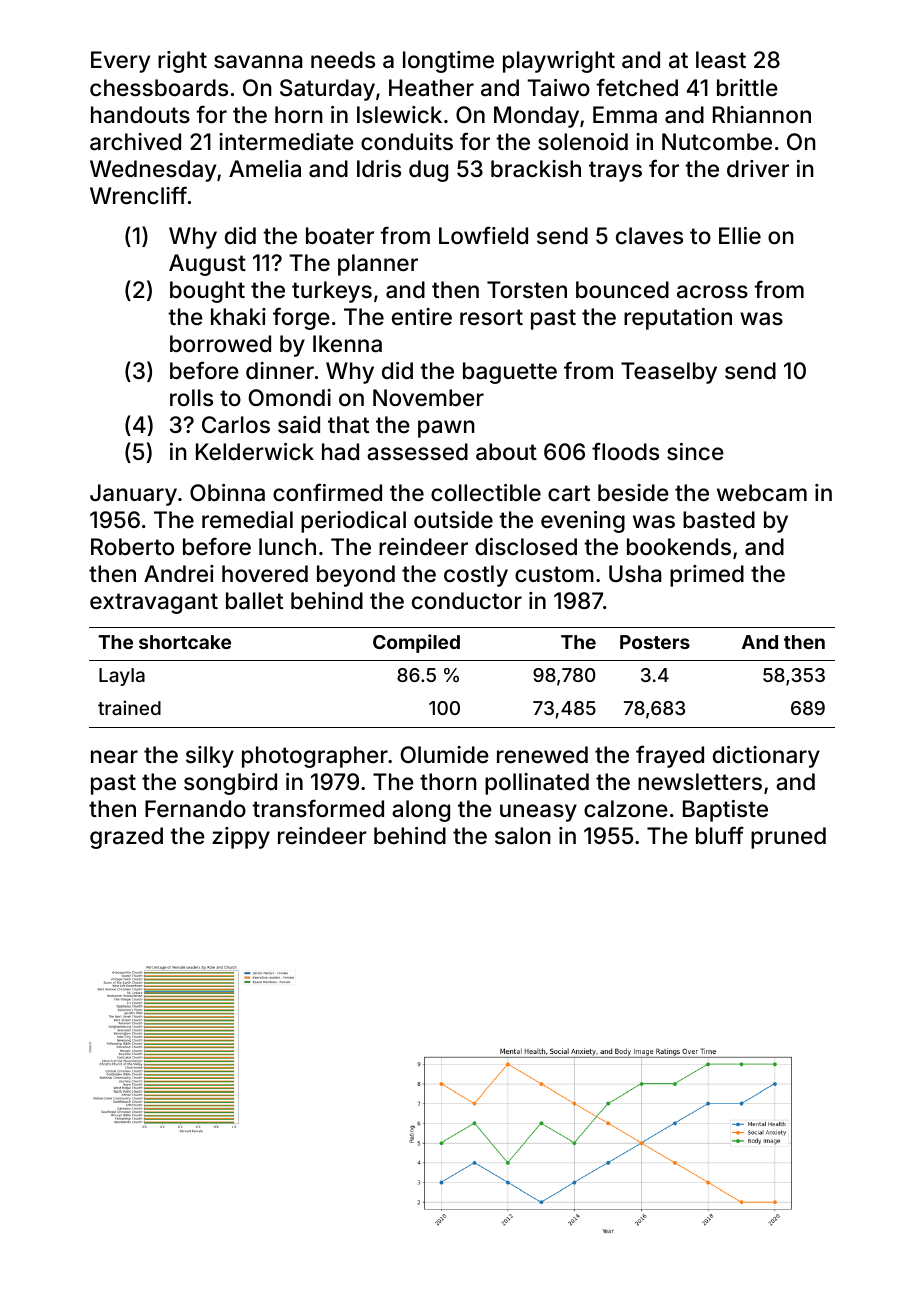  Describe the element at coordinates (721, 60) in the page. I see `least` at that location.
